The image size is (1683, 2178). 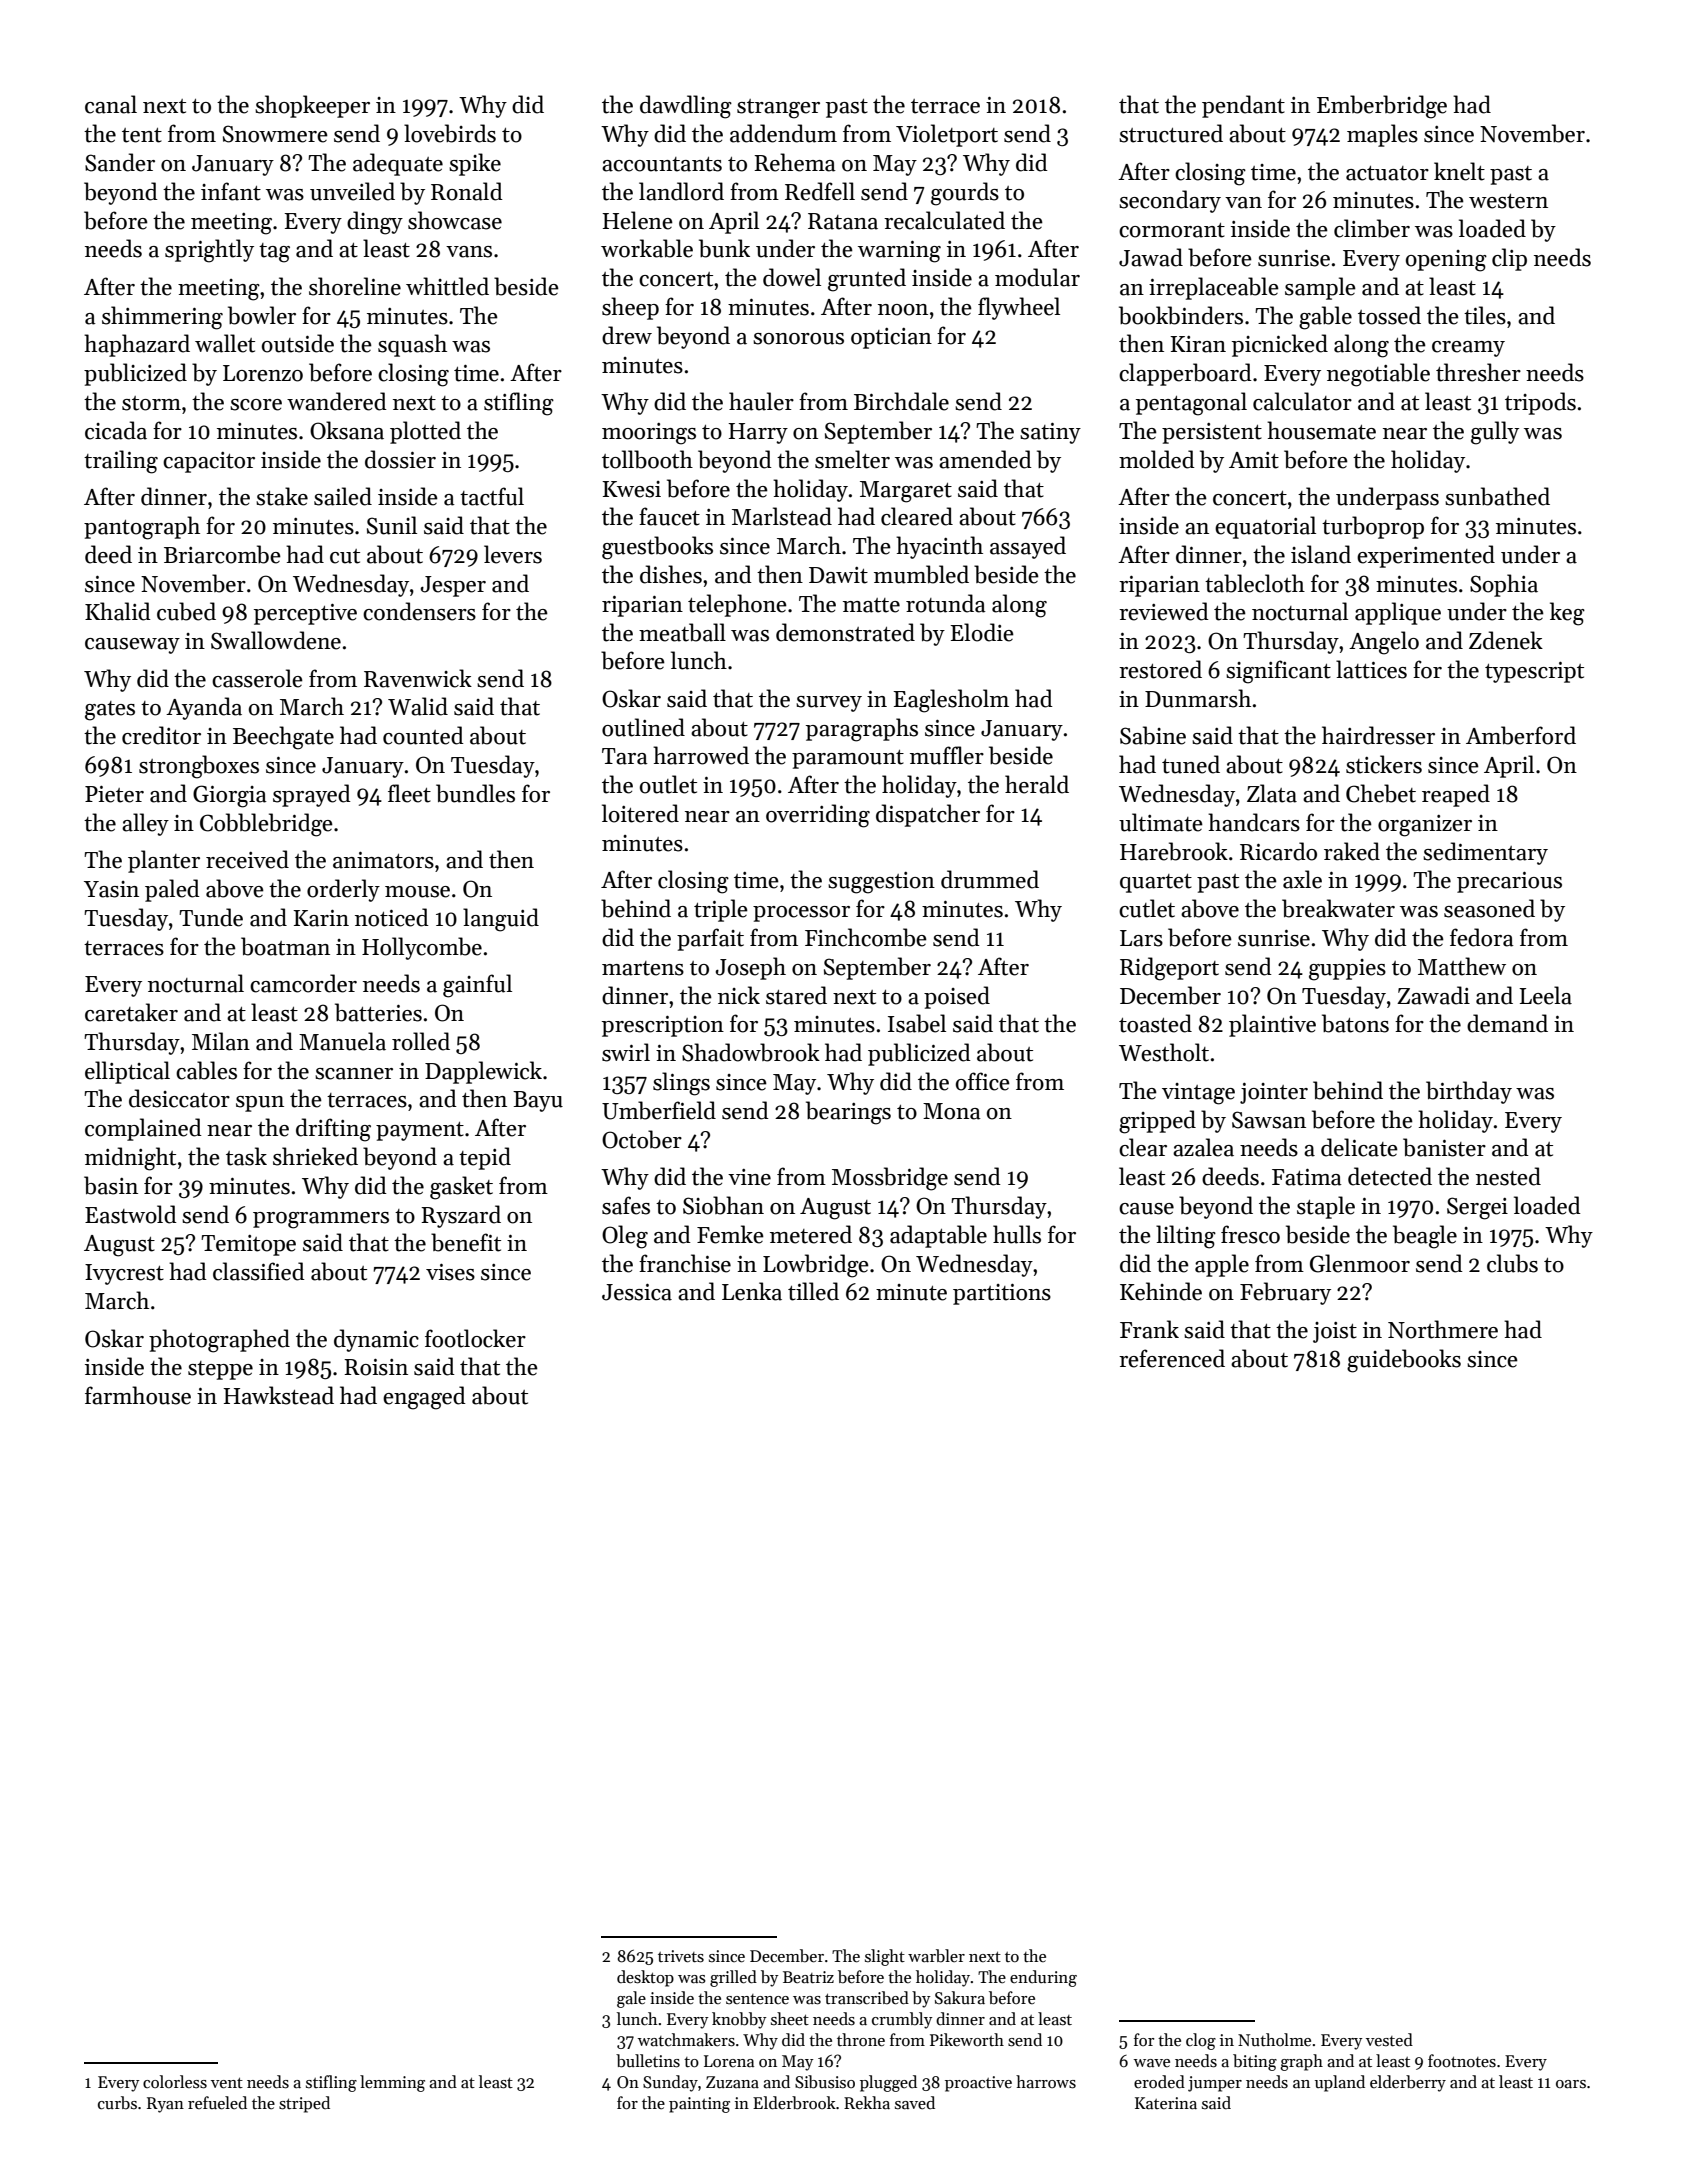 What do you see at coordinates (117, 2103) in the screenshot?
I see `curbs` at bounding box center [117, 2103].
